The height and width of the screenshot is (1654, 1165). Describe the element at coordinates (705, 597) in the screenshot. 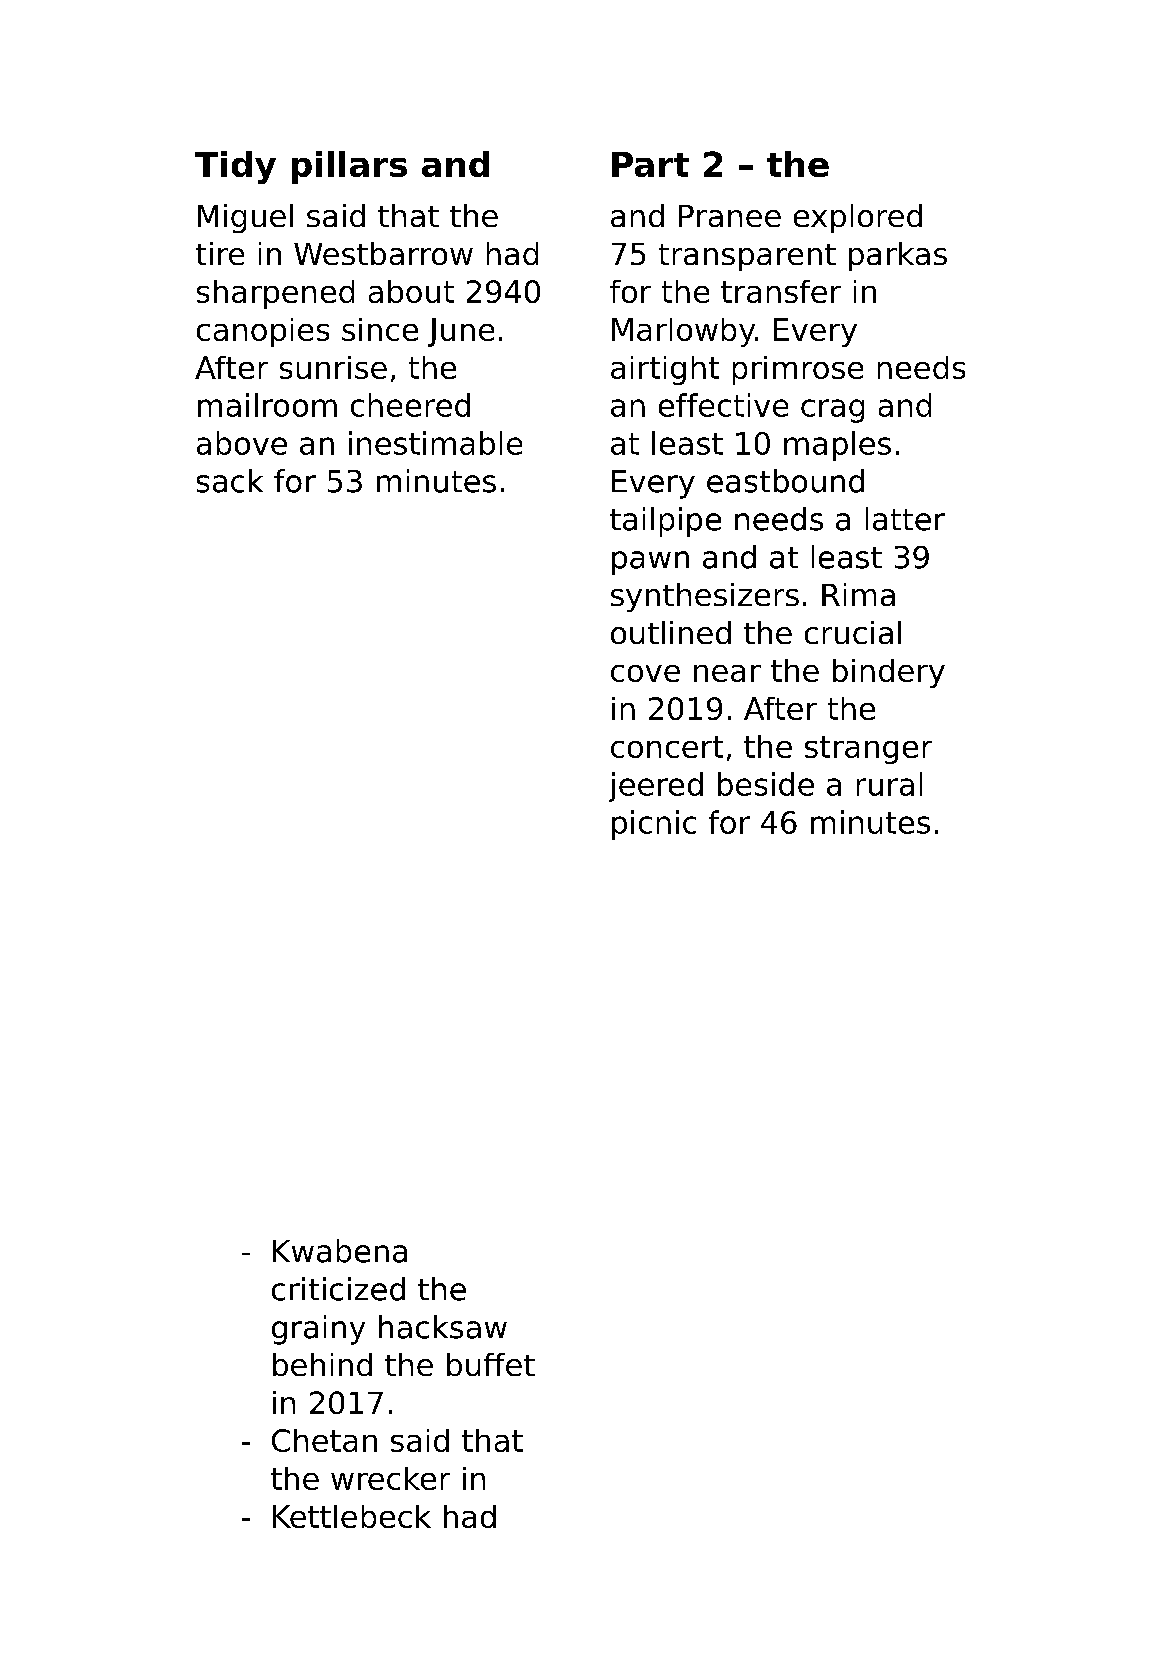

I see `synthesizers` at that location.
